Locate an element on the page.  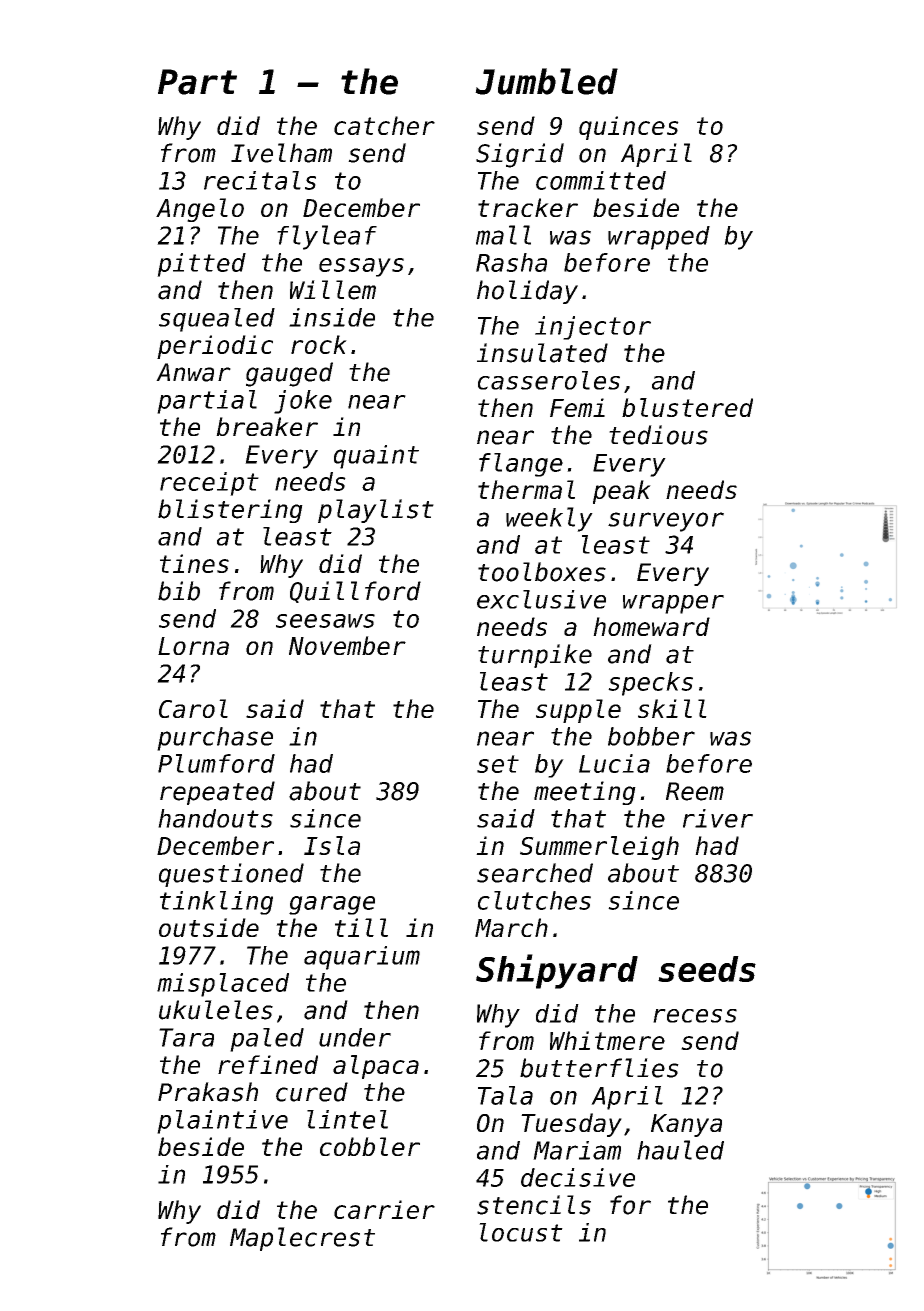
seeds is located at coordinates (707, 969).
